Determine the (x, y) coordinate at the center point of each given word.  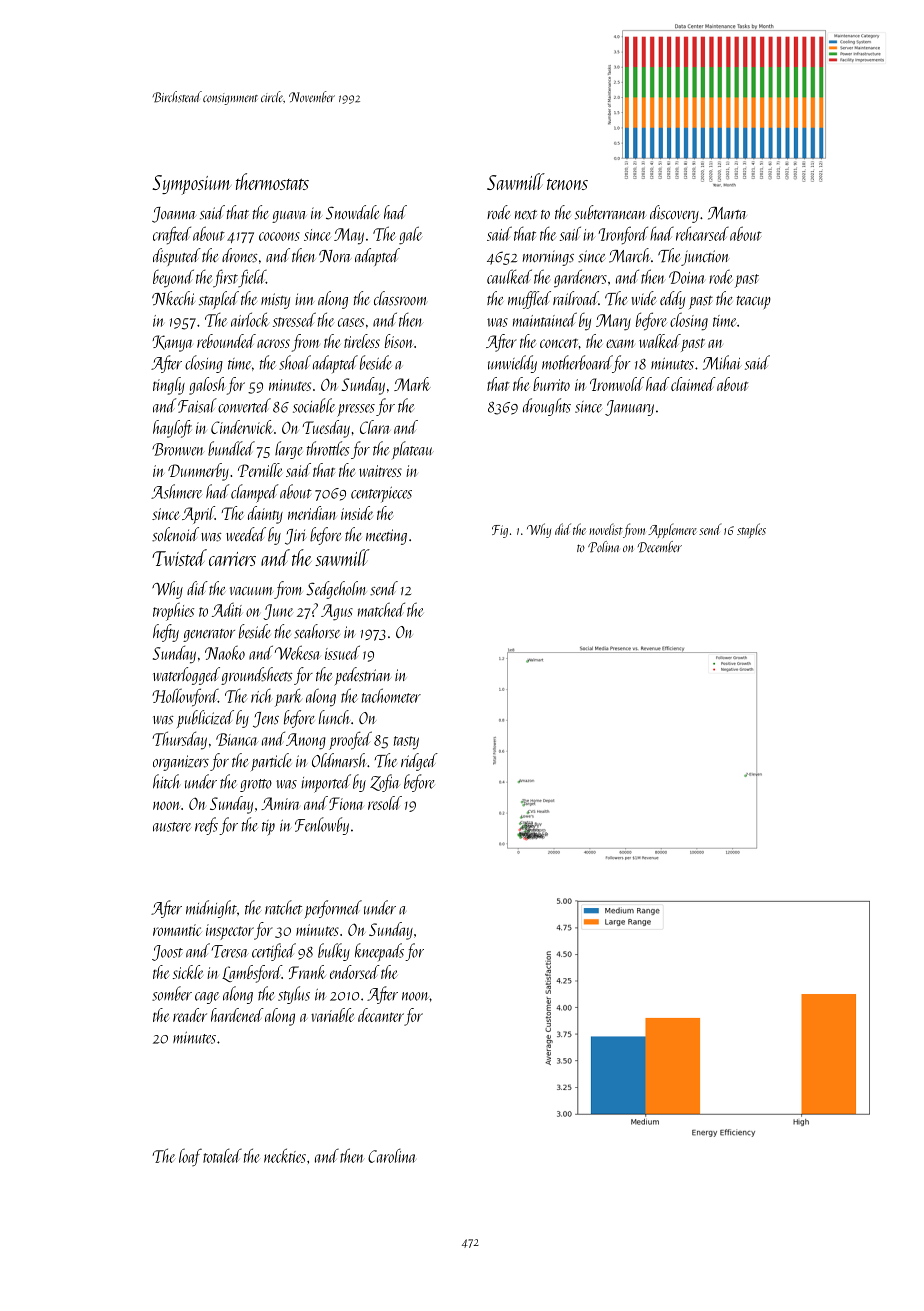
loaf (190, 1157)
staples (751, 530)
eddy (672, 300)
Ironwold (617, 384)
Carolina (392, 1156)
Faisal (197, 405)
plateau (413, 450)
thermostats (272, 181)
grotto (256, 785)
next (526, 215)
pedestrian (363, 676)
